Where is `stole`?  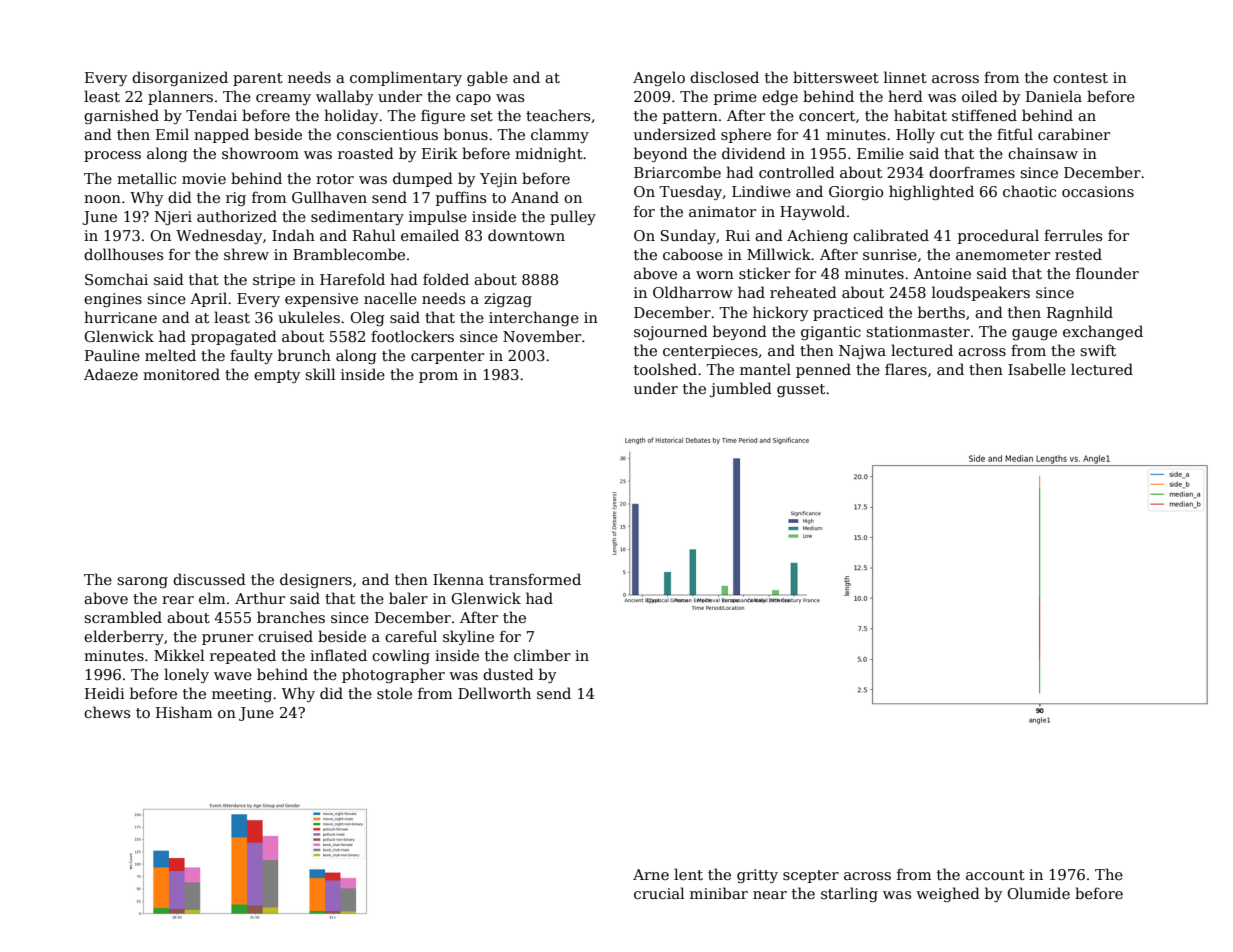
stole is located at coordinates (394, 693).
